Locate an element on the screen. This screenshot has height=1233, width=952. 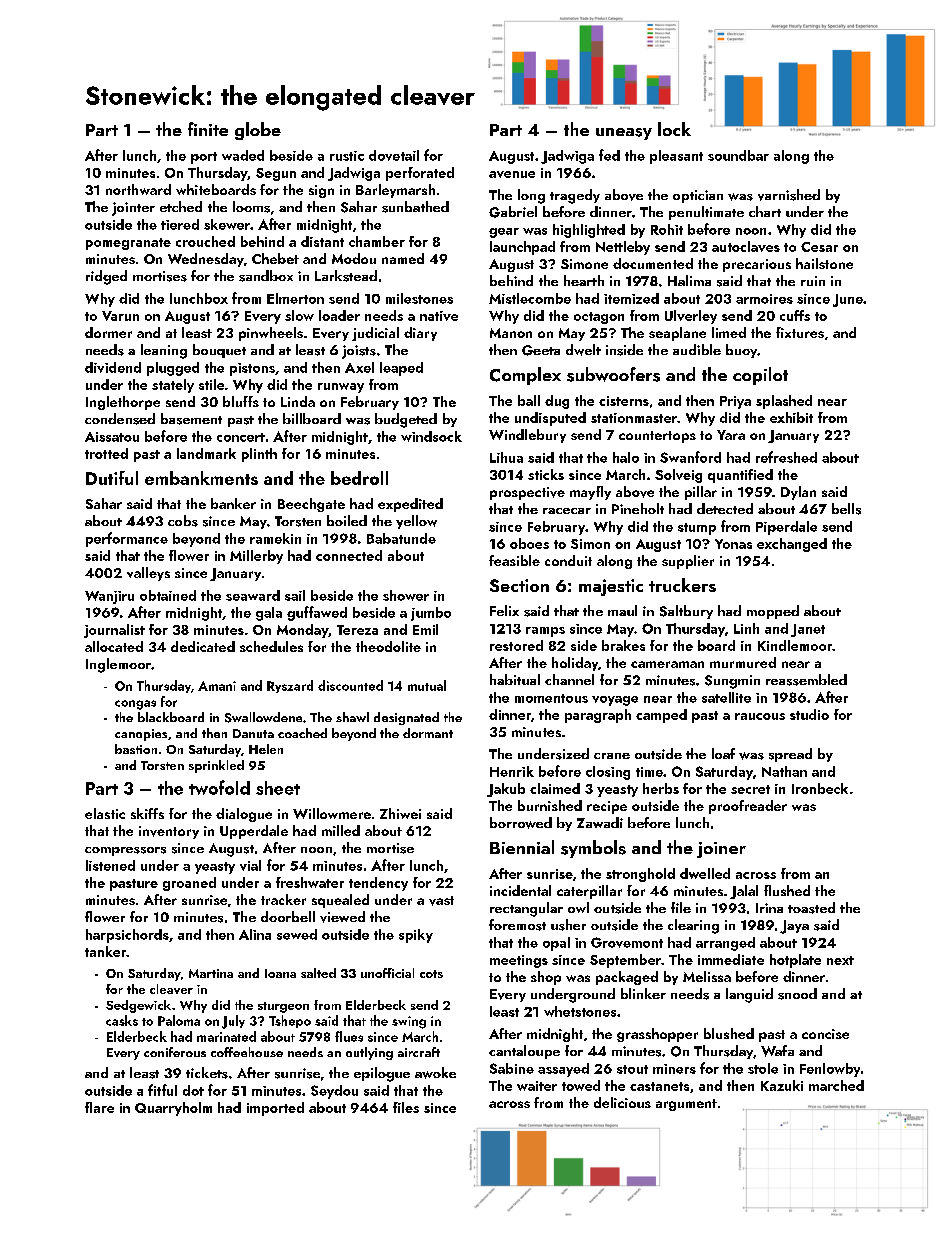
reassembled is located at coordinates (806, 680).
